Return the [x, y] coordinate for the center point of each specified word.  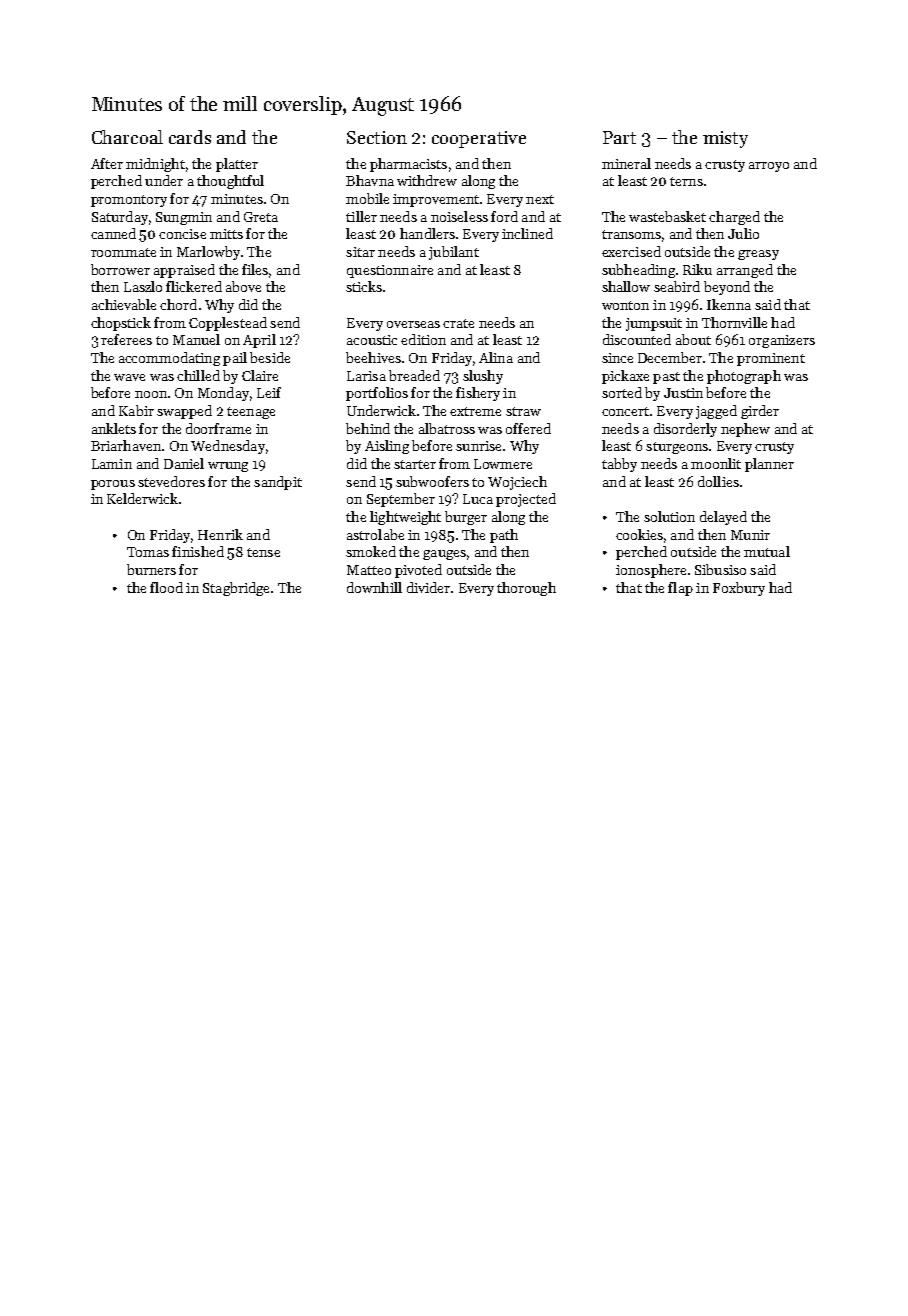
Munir [750, 535]
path [504, 536]
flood [166, 587]
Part [619, 137]
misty [725, 139]
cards [190, 137]
